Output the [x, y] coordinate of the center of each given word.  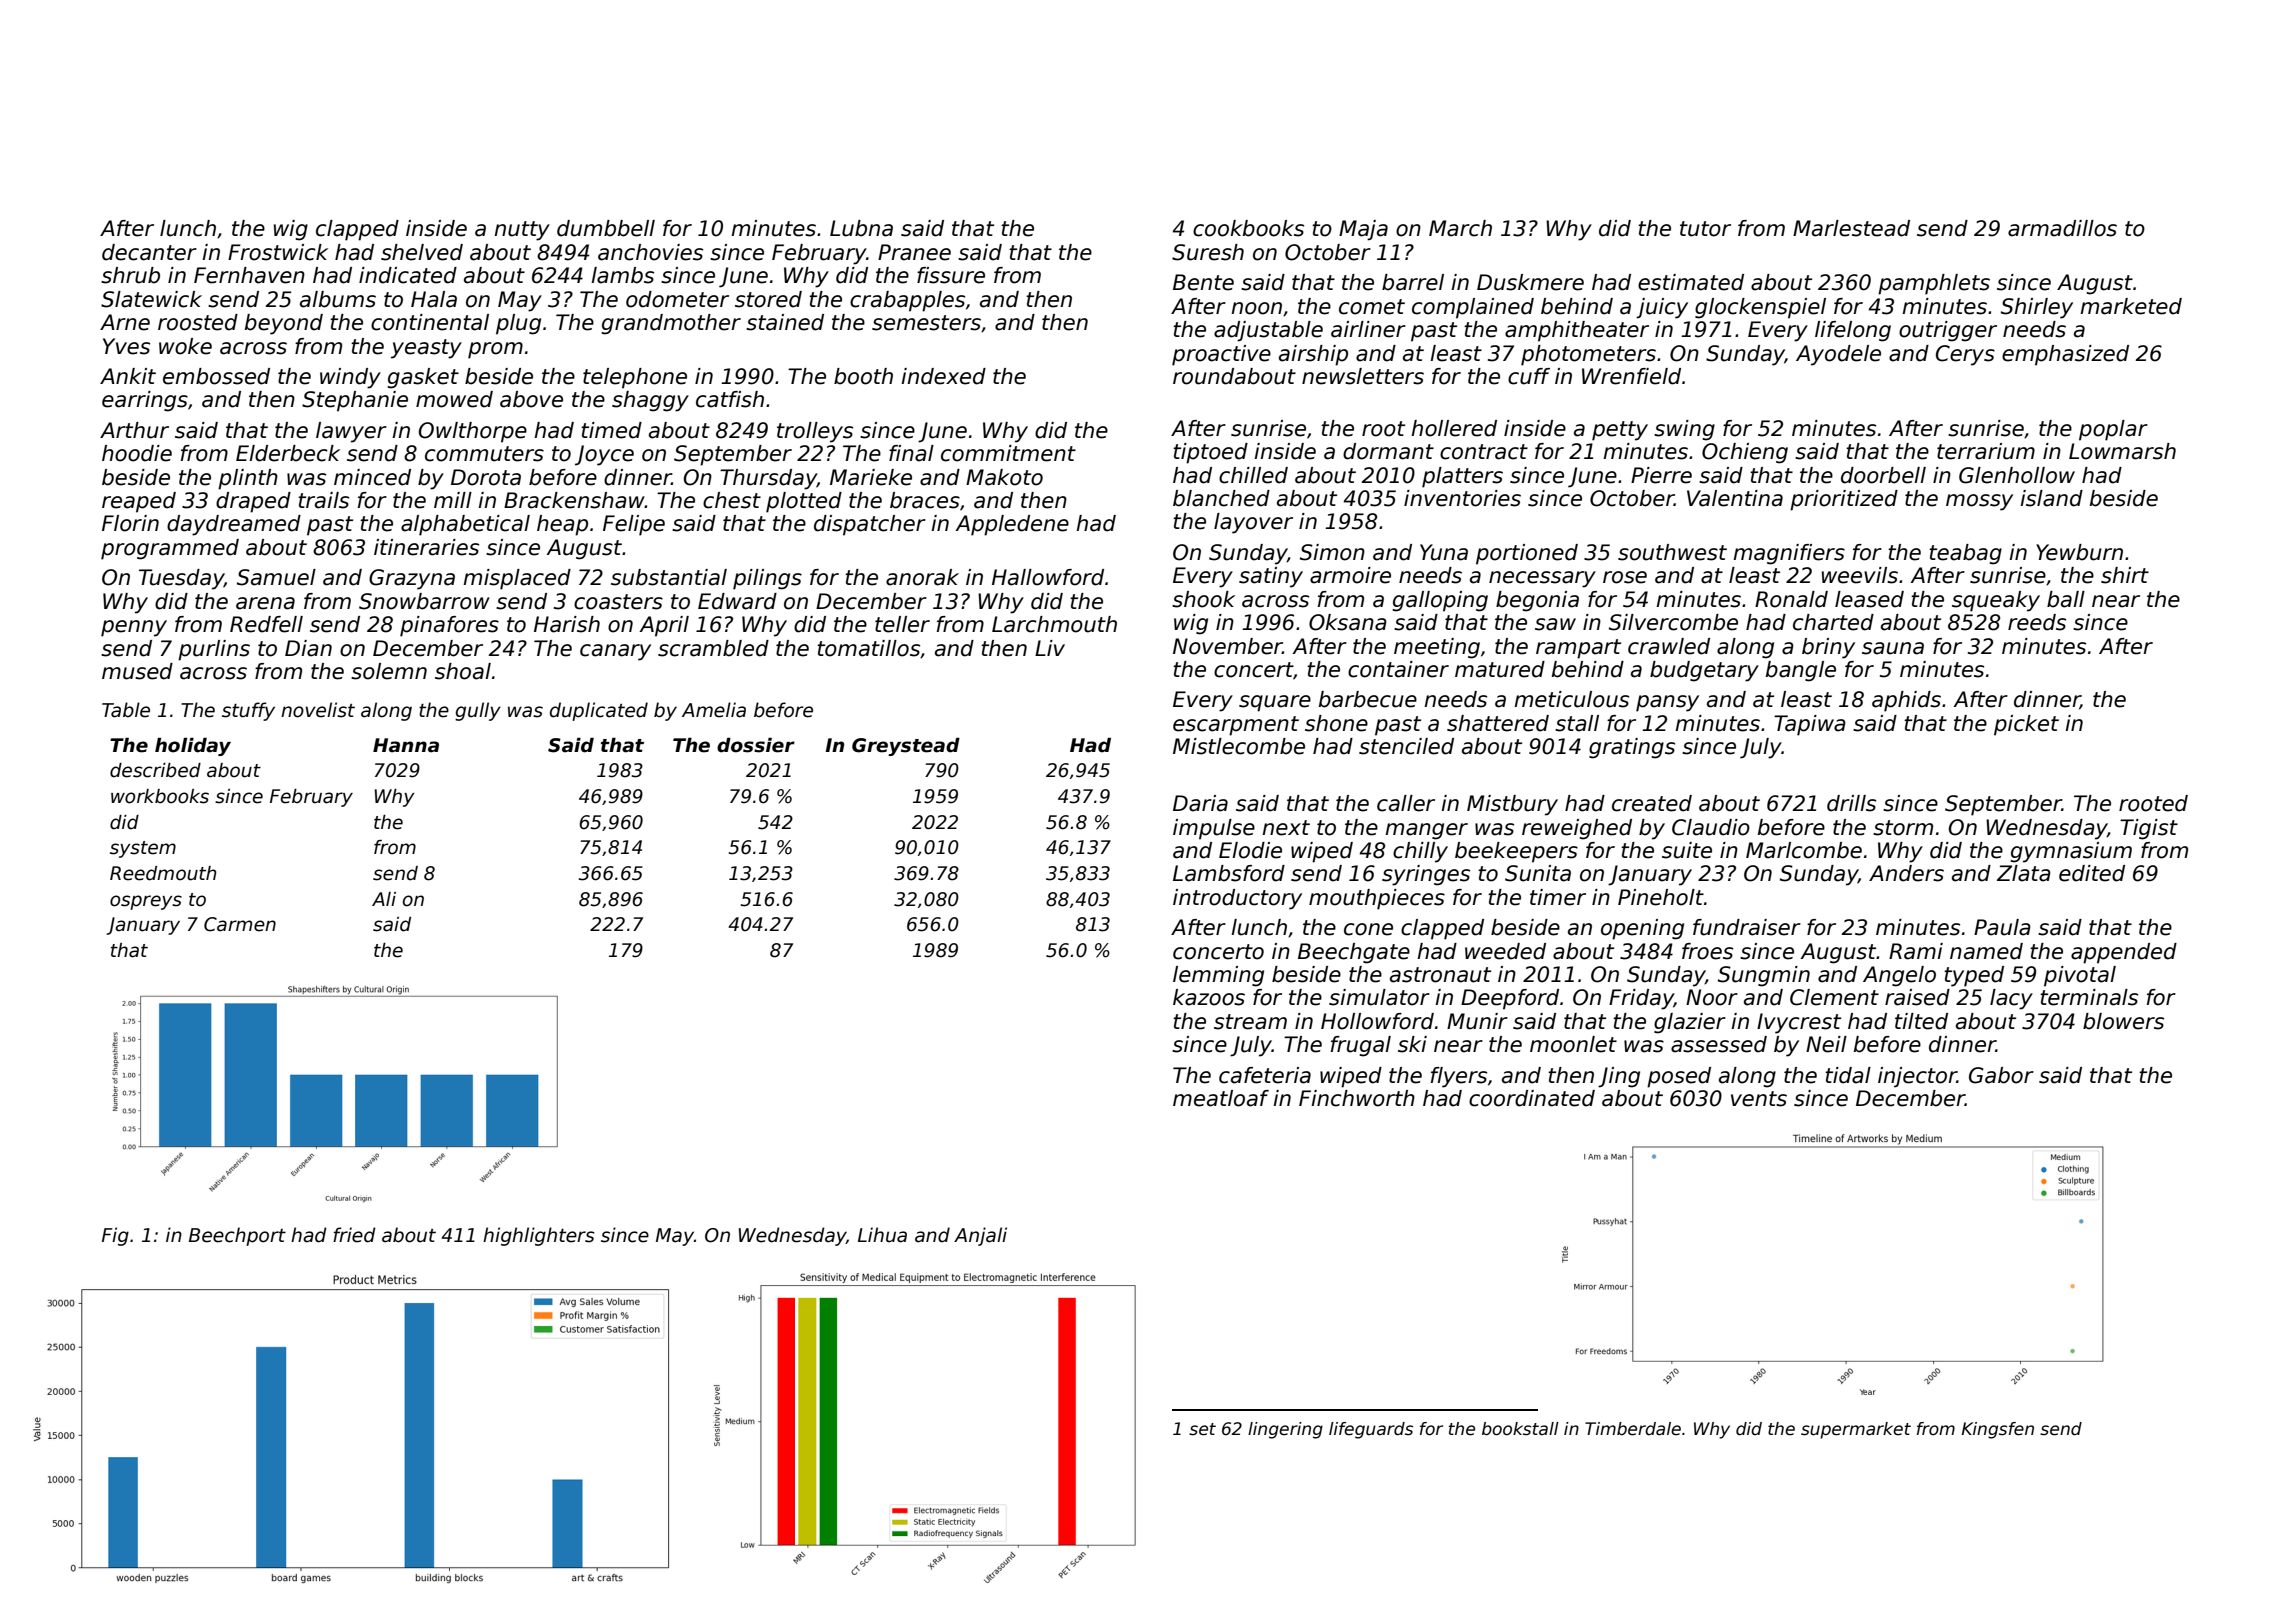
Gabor [2001, 1075]
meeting [1437, 648]
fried [354, 1235]
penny [134, 628]
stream [1250, 1022]
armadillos [2062, 228]
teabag [1965, 554]
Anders [1906, 873]
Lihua [882, 1235]
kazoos [1209, 997]
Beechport [237, 1236]
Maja [1363, 230]
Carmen [240, 924]
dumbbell [606, 228]
